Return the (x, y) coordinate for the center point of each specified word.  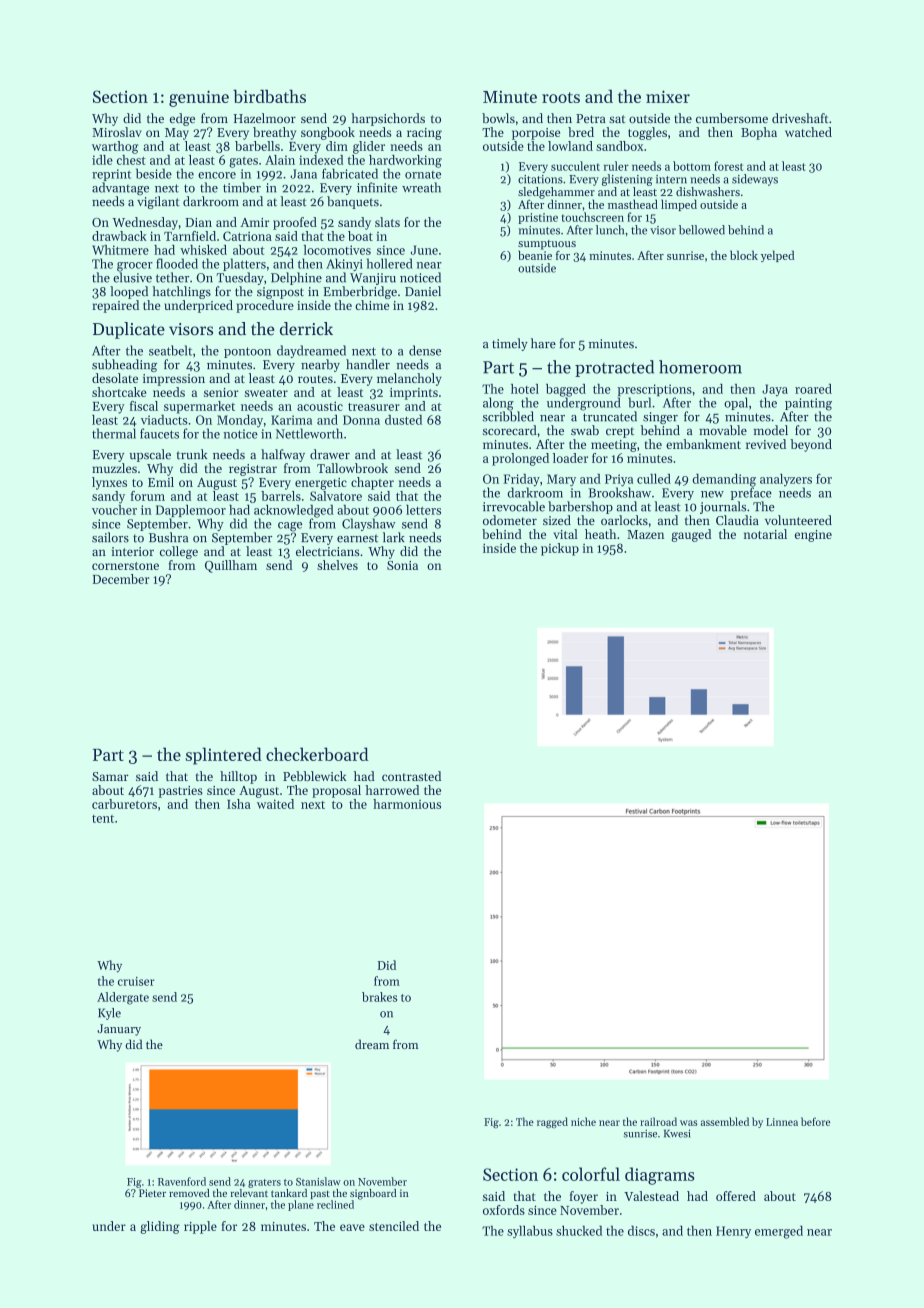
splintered (224, 756)
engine (813, 536)
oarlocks (624, 520)
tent (103, 819)
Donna (361, 420)
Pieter (152, 1193)
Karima (291, 420)
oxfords (504, 1210)
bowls (498, 118)
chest (131, 160)
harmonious (407, 804)
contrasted (411, 776)
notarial (765, 534)
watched (808, 132)
